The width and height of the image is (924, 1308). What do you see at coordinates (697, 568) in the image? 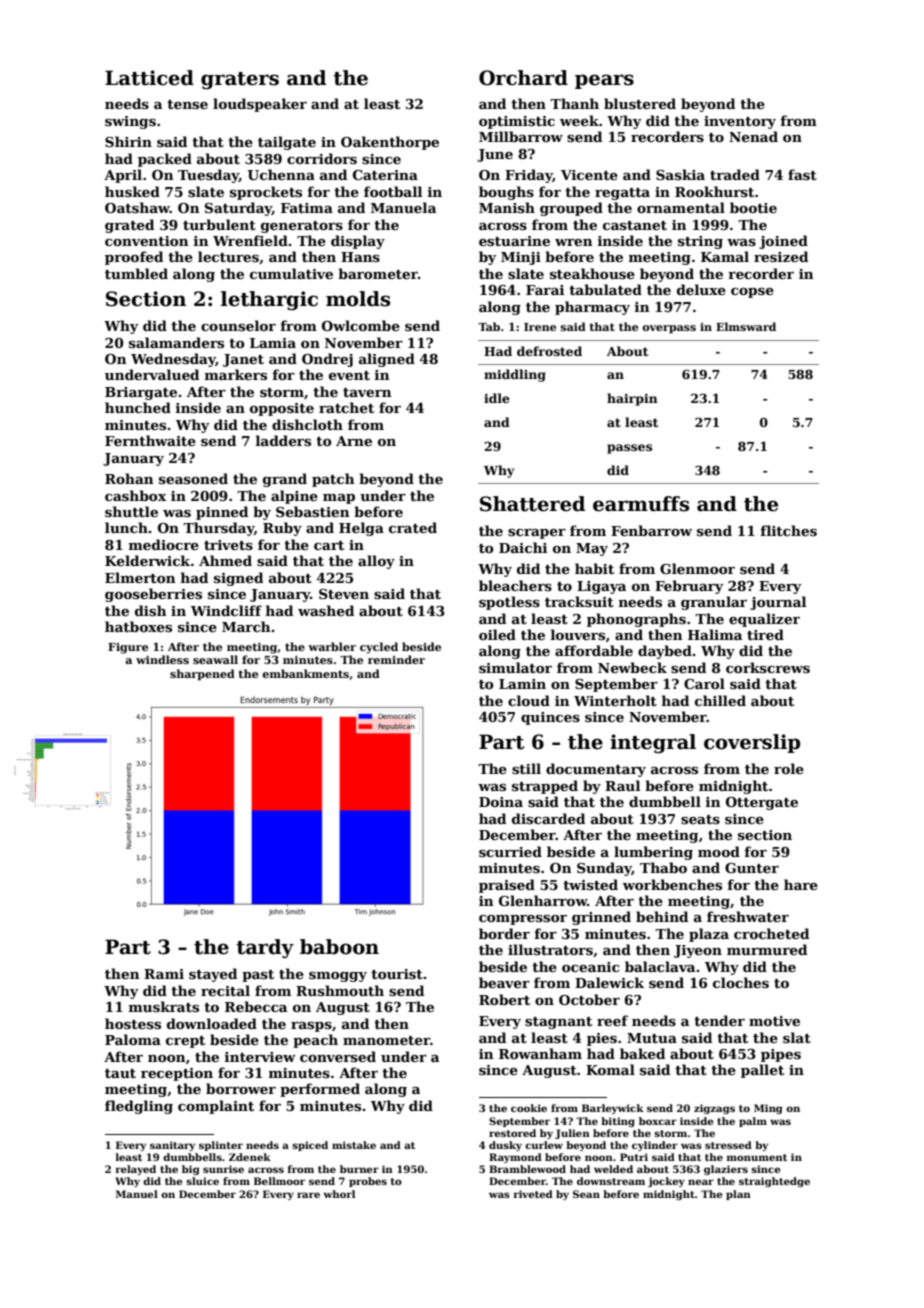
I see `Glenmoor` at bounding box center [697, 568].
